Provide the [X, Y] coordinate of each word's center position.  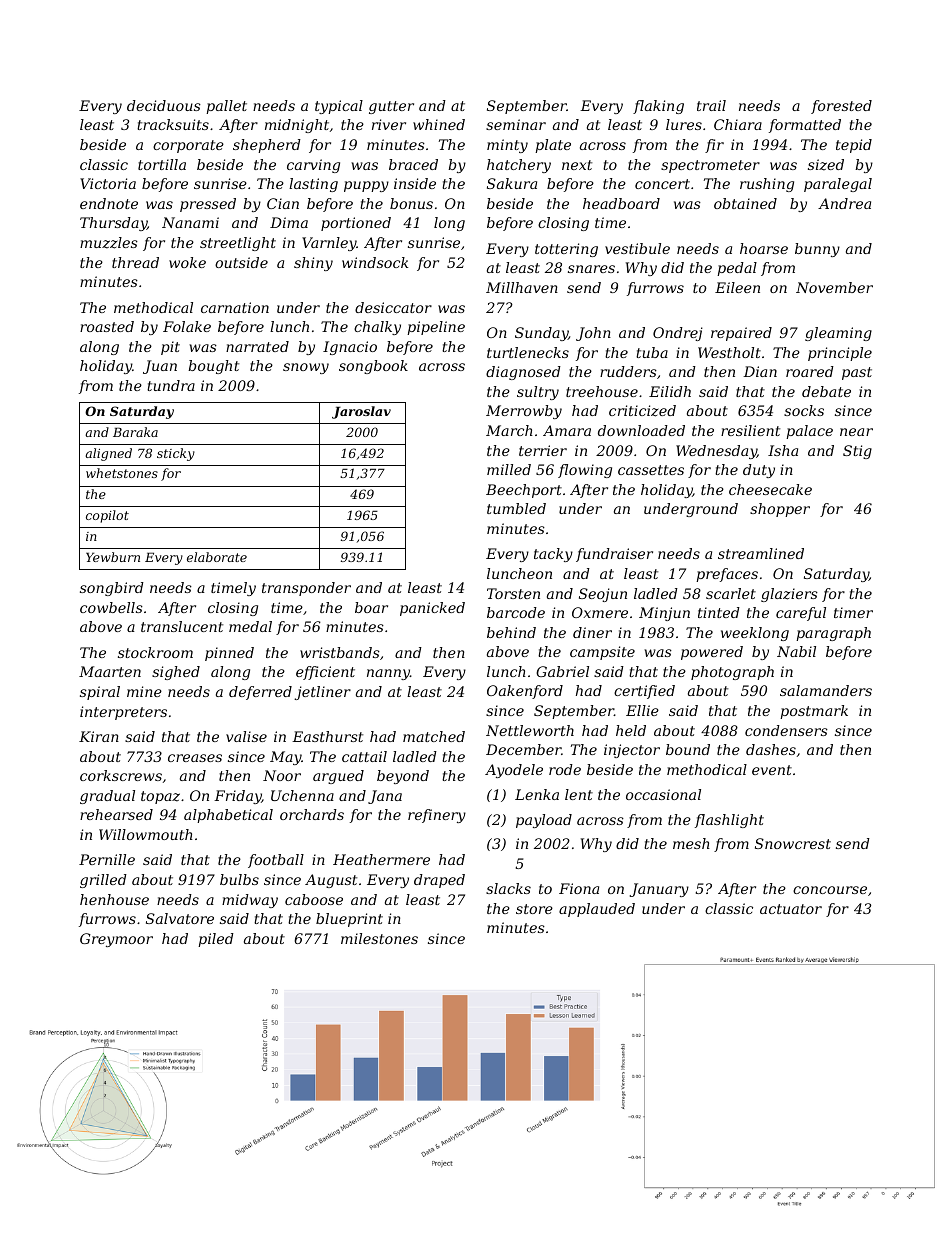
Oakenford [525, 692]
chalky [377, 328]
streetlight [238, 244]
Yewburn [113, 557]
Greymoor [116, 940]
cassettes [651, 470]
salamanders [826, 690]
